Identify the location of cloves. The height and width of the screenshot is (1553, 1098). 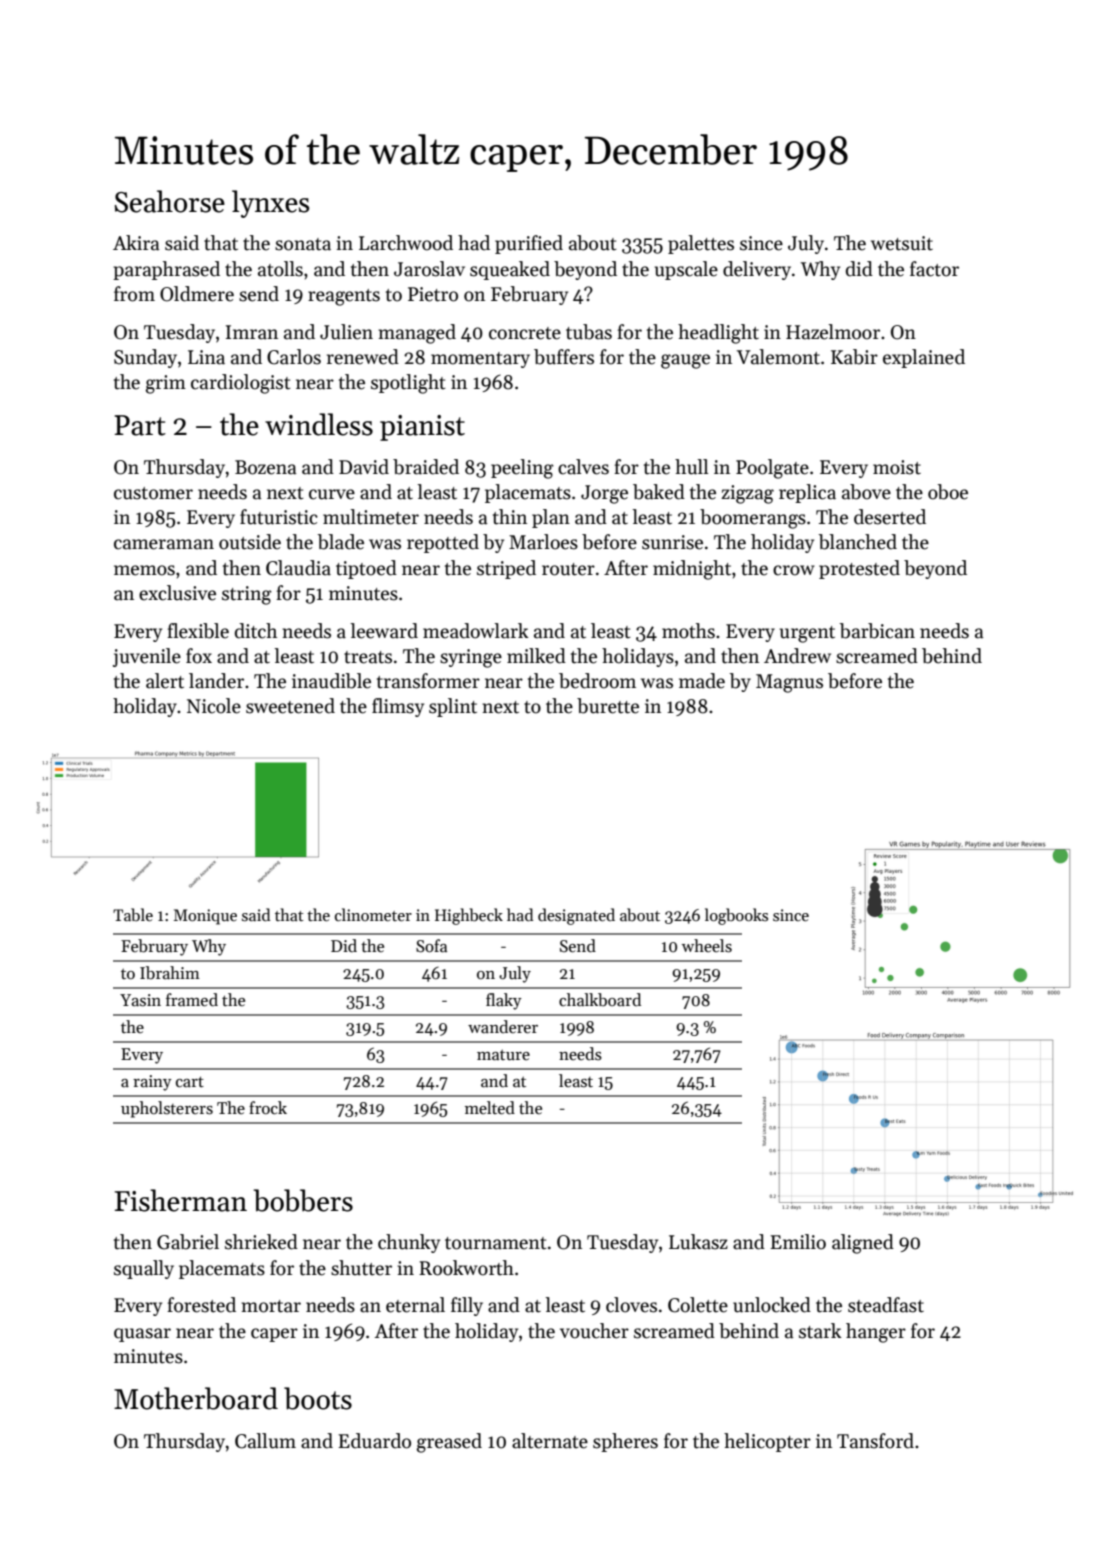
(631, 1305).
